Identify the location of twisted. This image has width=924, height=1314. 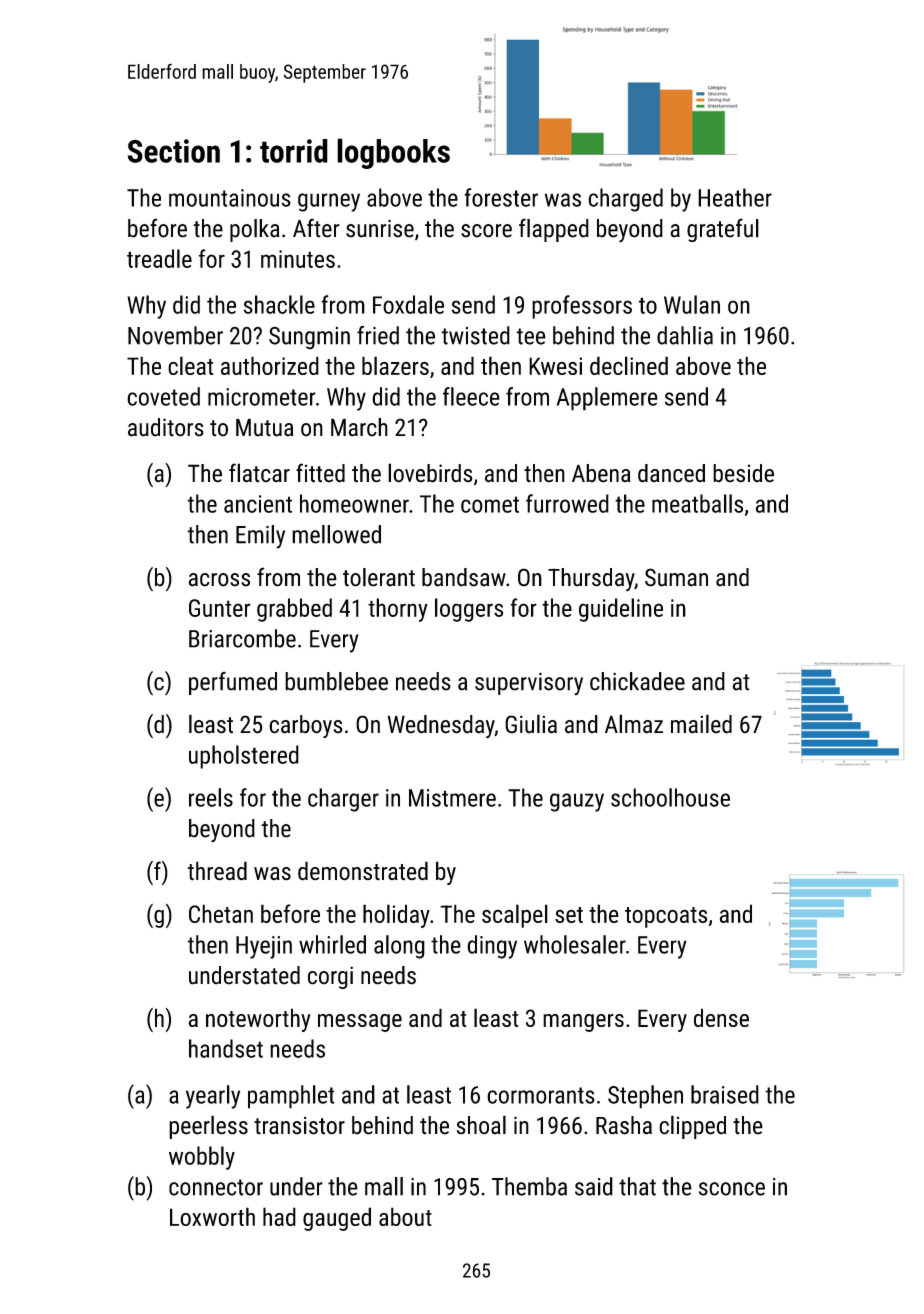
(475, 335).
